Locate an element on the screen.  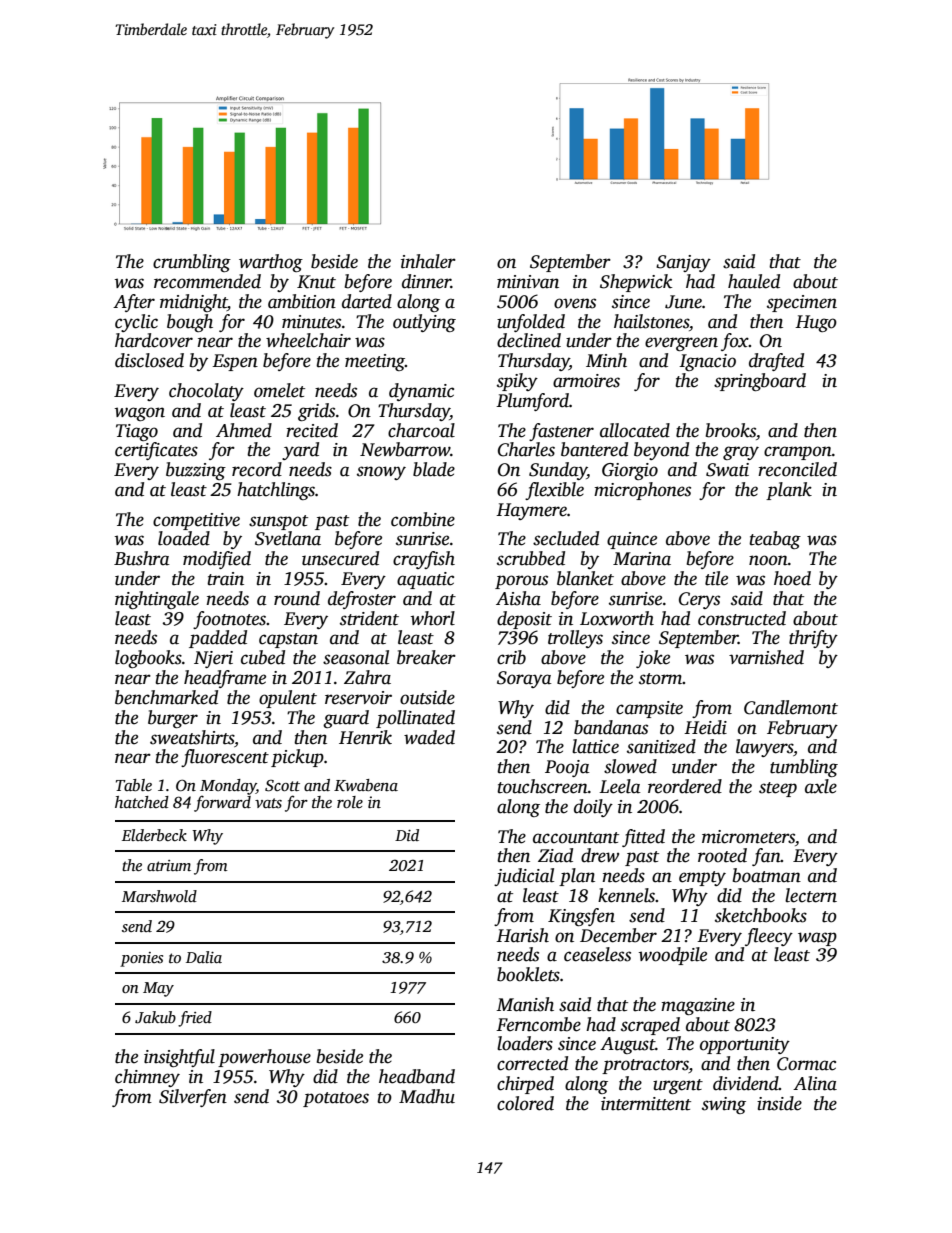
Loxworth is located at coordinates (617, 618).
